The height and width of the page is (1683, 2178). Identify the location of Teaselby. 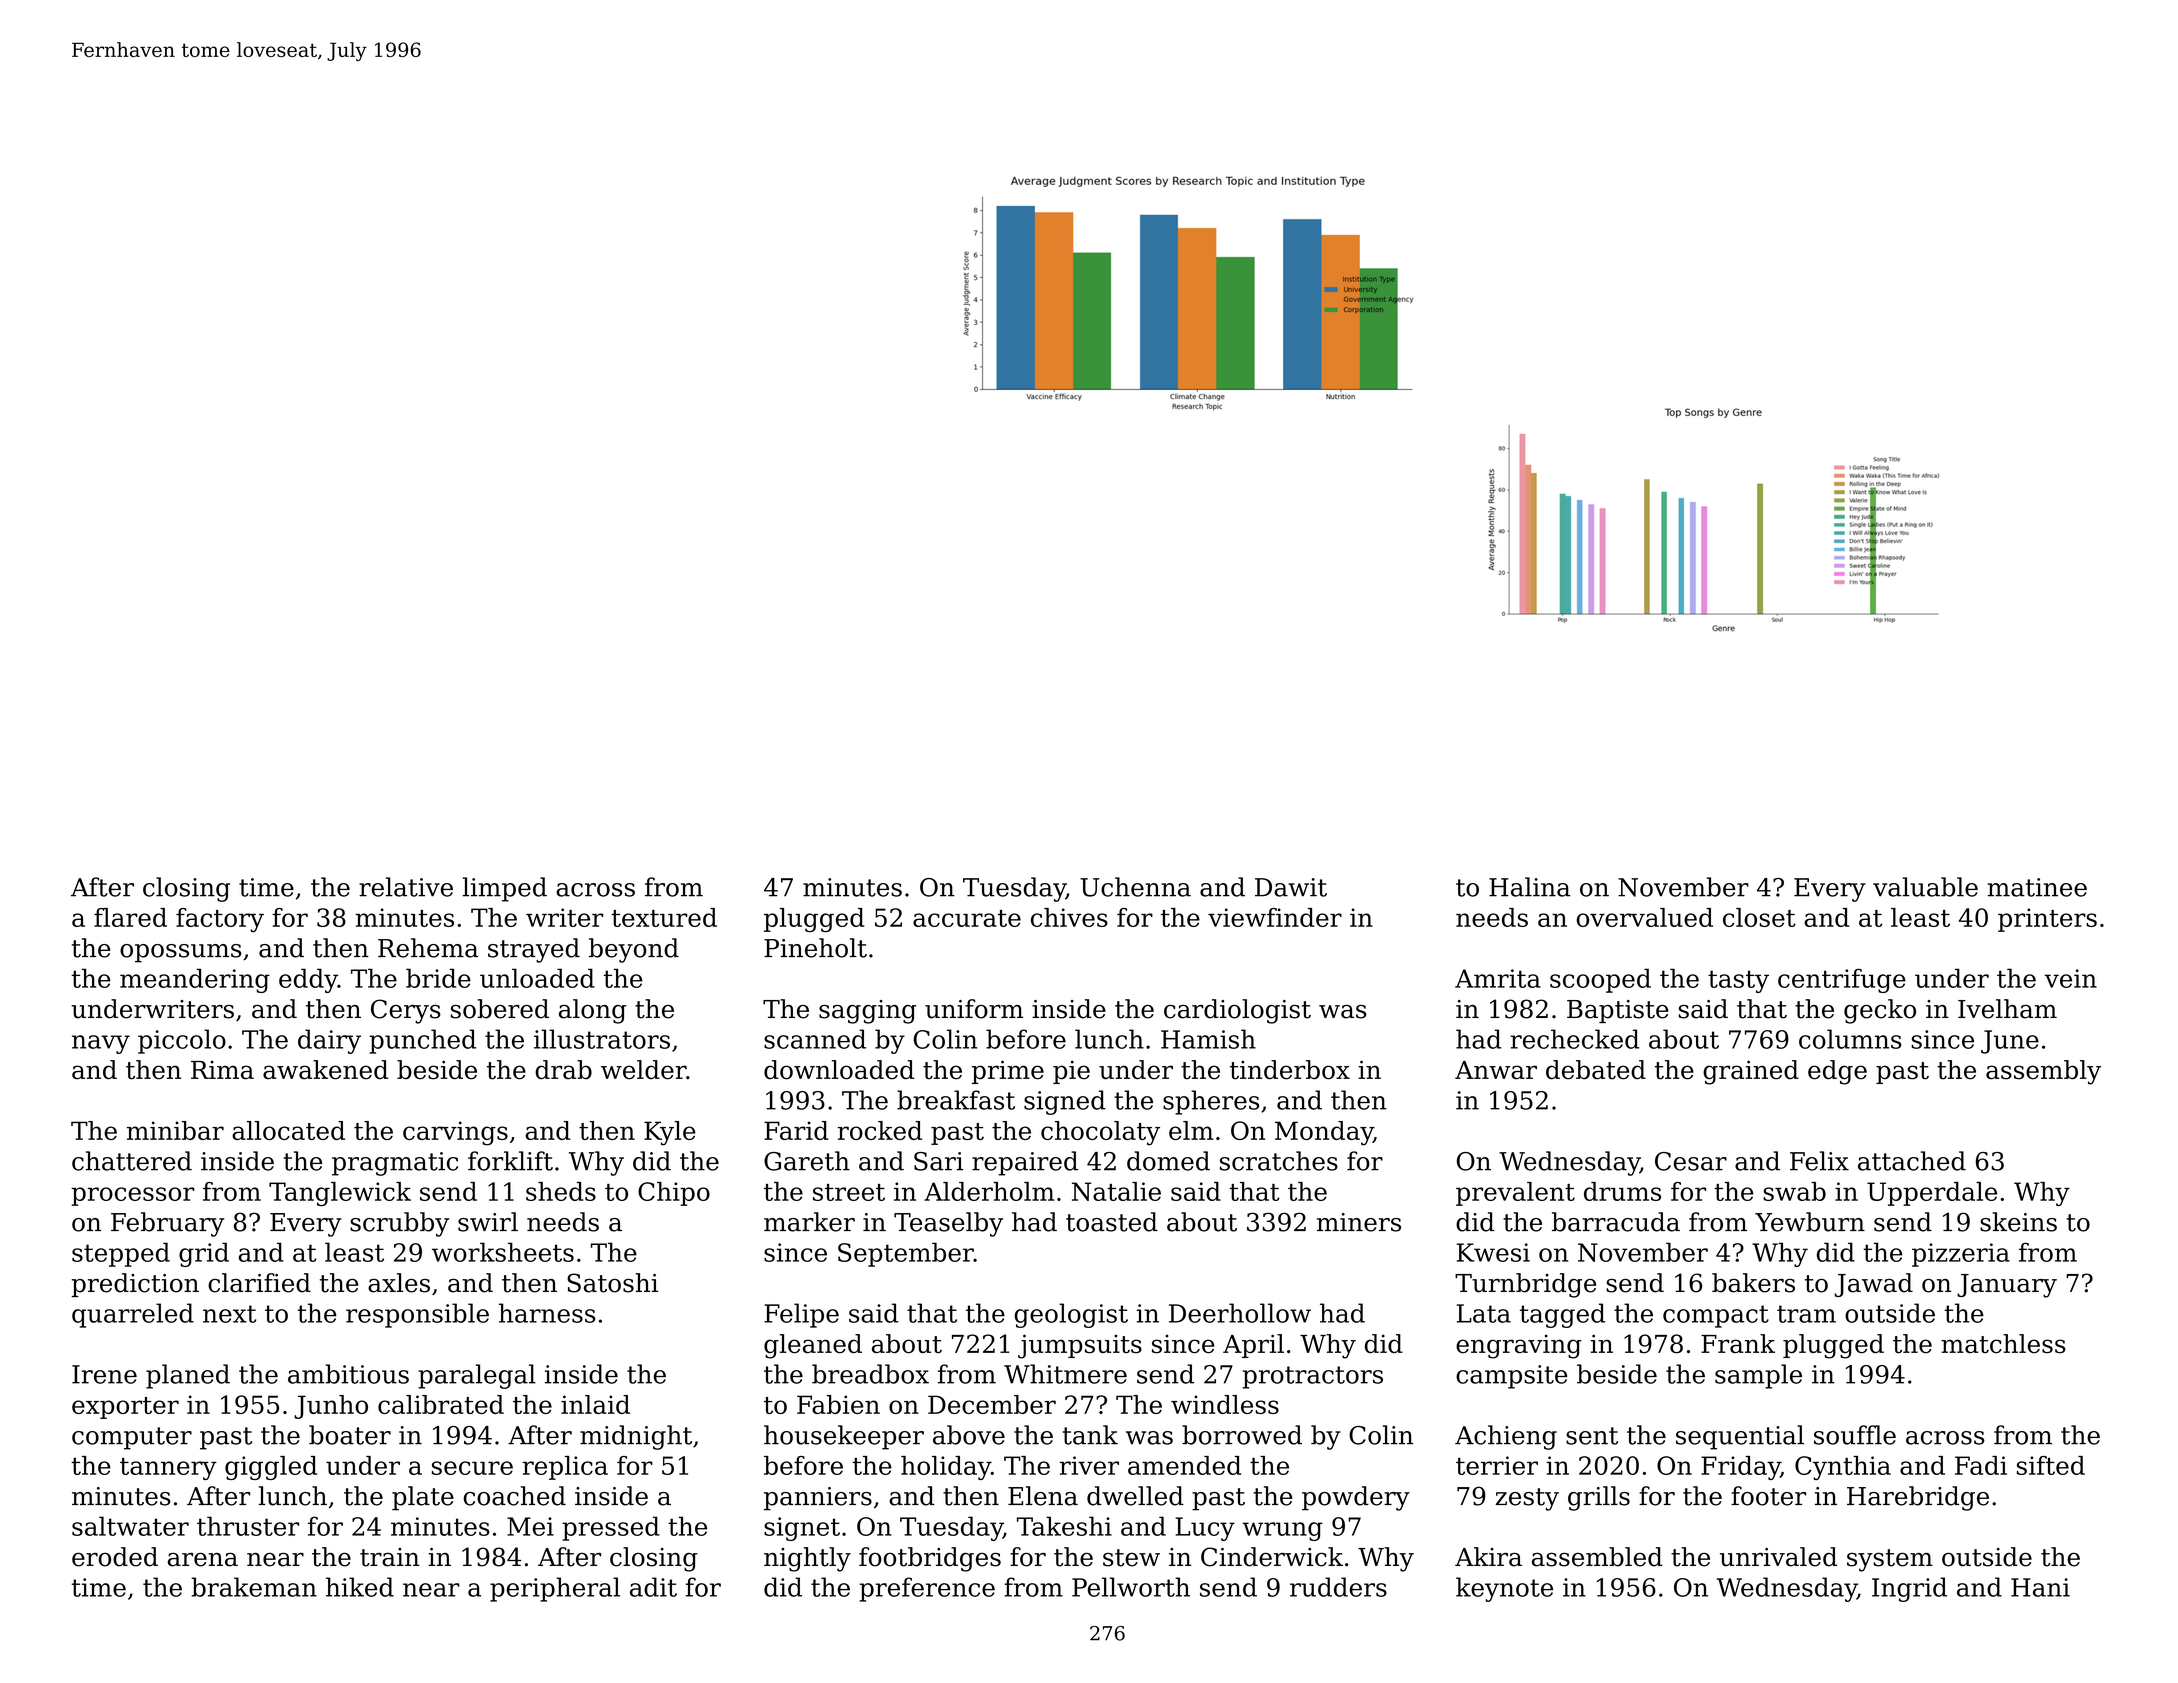
(948, 1224).
